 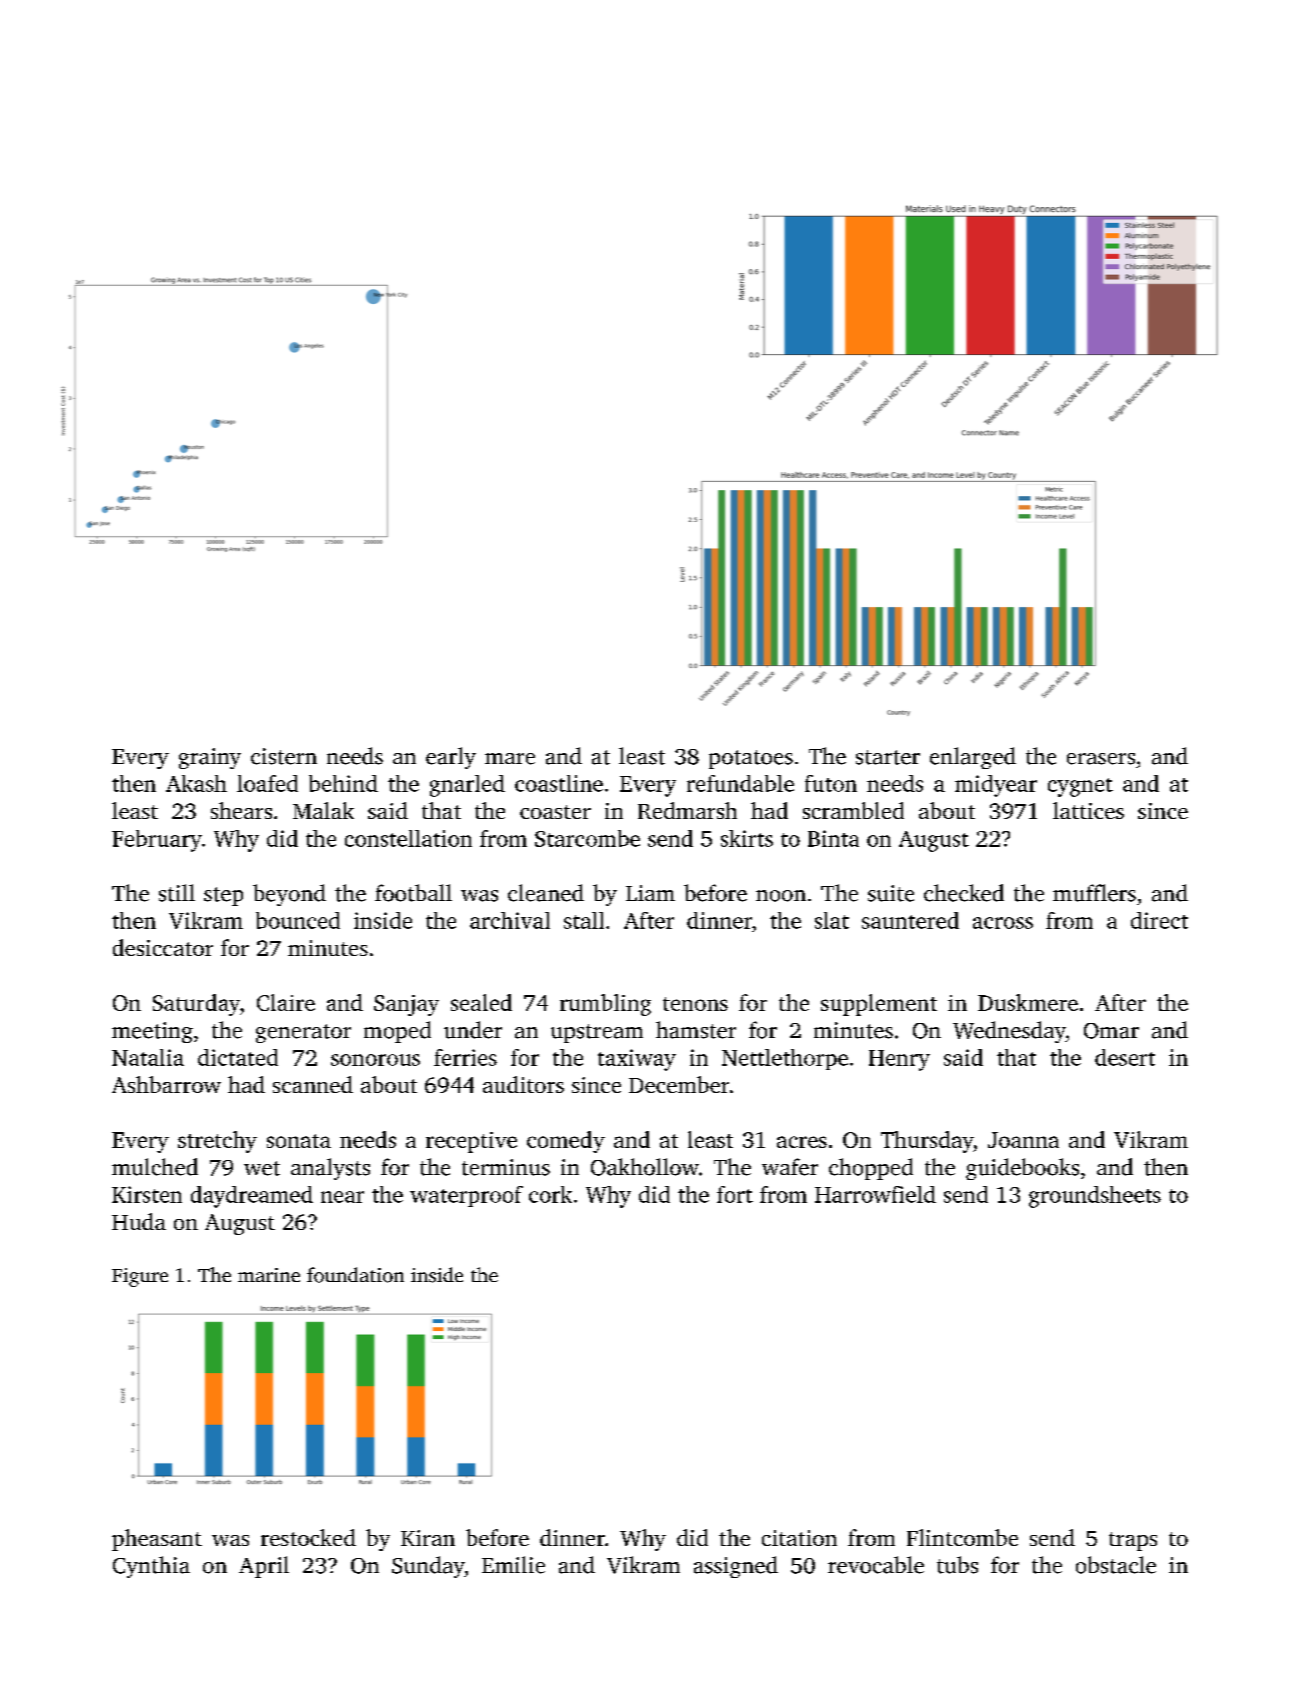 What do you see at coordinates (1080, 787) in the screenshot?
I see `cygnet` at bounding box center [1080, 787].
